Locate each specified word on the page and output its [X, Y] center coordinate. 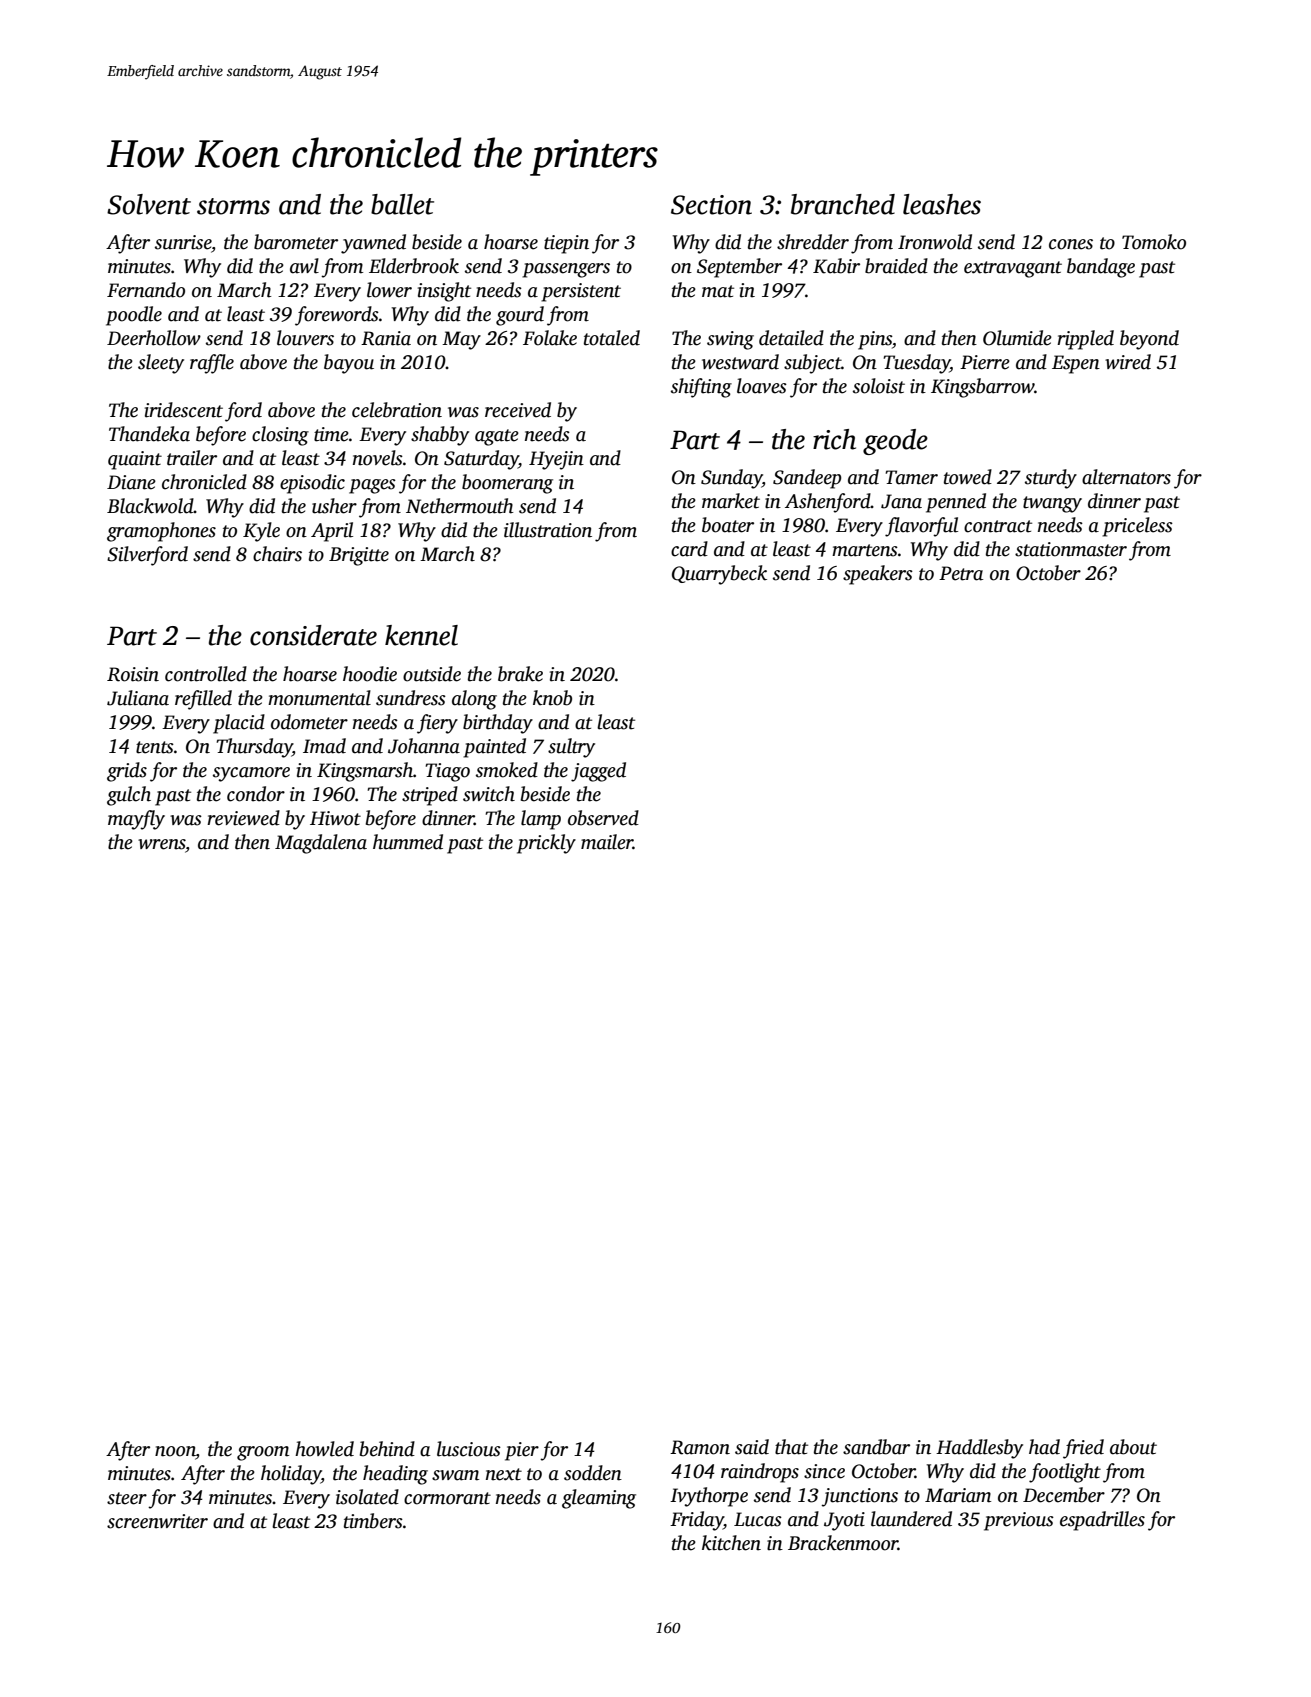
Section [711, 205]
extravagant [1013, 269]
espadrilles [1102, 1521]
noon [175, 1452]
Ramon [700, 1447]
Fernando [146, 290]
